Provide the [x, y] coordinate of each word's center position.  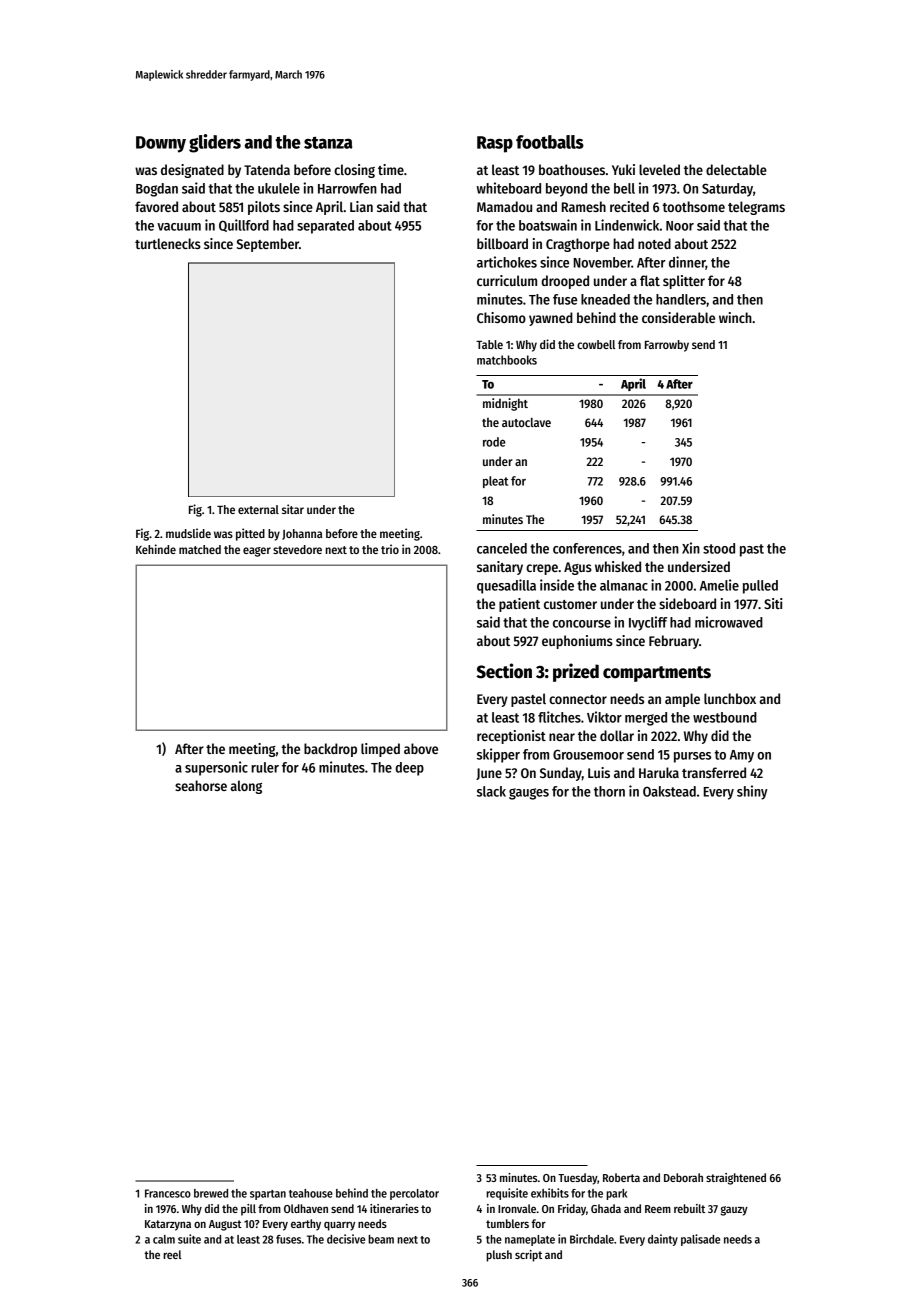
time [391, 169]
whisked [618, 566]
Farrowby [667, 346]
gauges [529, 794]
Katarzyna [168, 1225]
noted [654, 243]
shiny [752, 792]
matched [200, 549]
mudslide [188, 533]
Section [504, 671]
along [246, 787]
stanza [328, 142]
